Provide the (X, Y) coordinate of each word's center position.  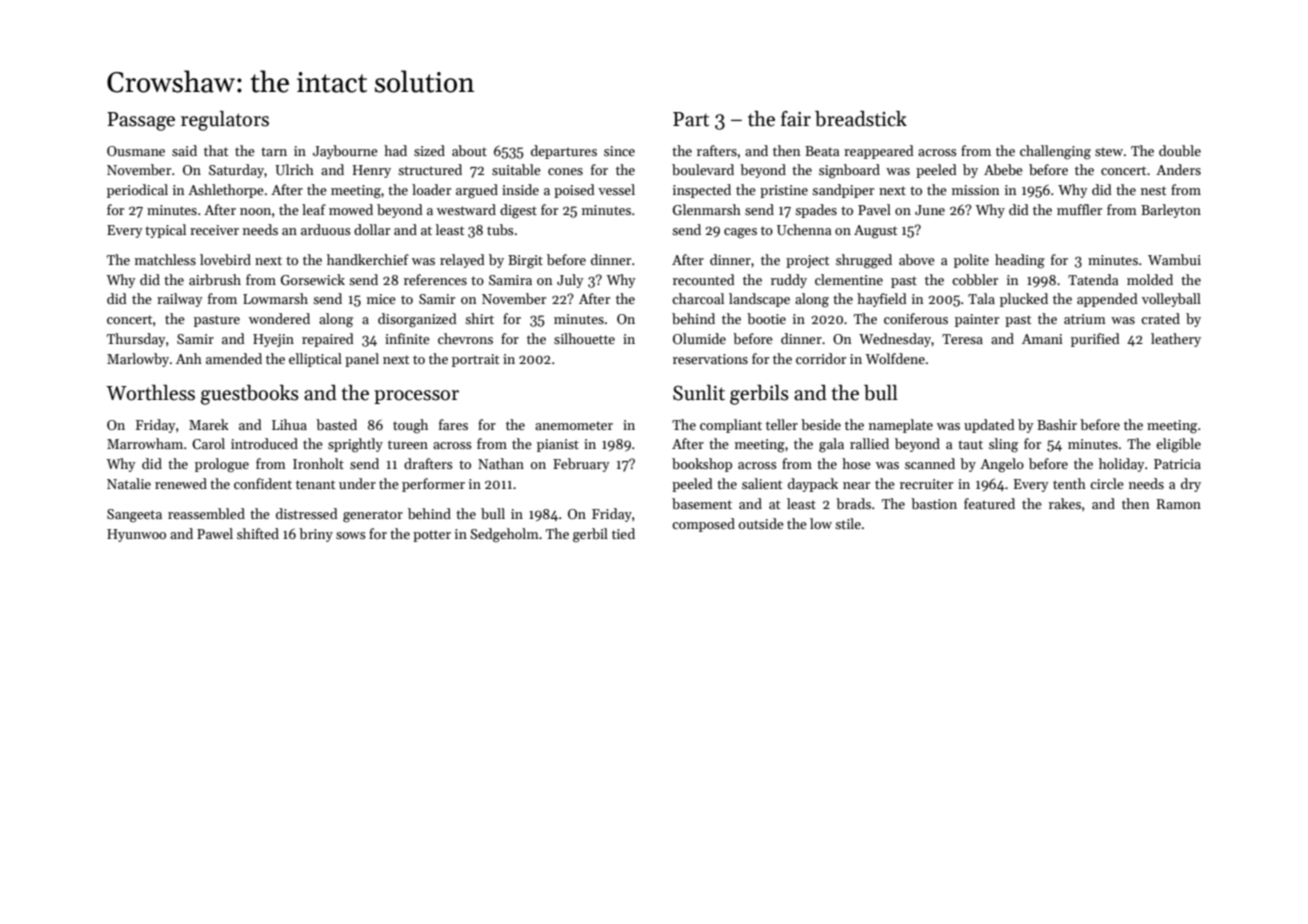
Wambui (1174, 259)
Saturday (236, 171)
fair (796, 119)
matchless (165, 259)
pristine (784, 191)
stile (848, 523)
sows (351, 535)
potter (432, 536)
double (1180, 150)
